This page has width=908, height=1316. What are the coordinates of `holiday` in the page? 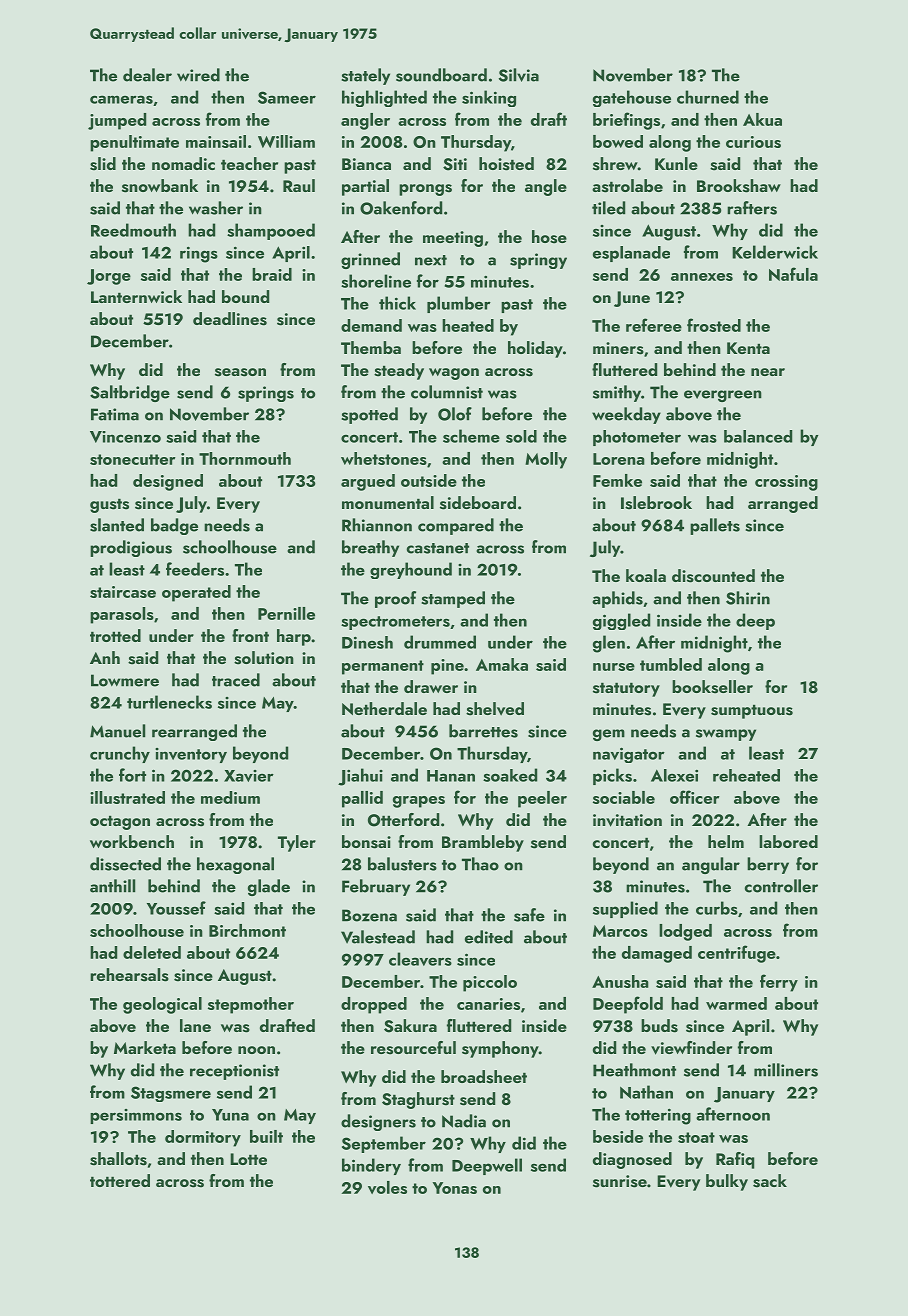 It's located at (535, 349).
